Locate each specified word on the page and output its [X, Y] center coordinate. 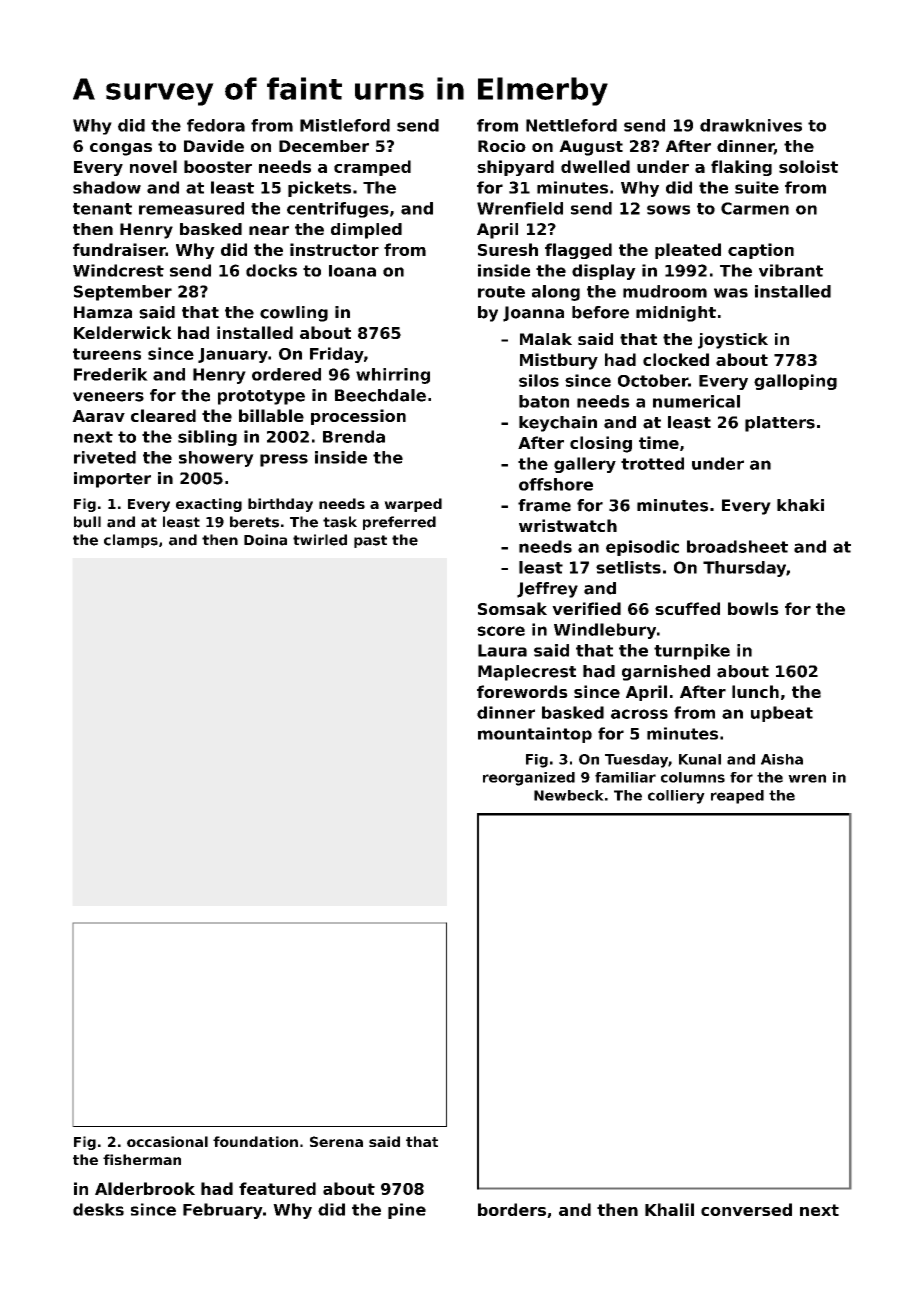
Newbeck [569, 795]
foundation [255, 1141]
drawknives [751, 125]
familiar [625, 777]
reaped [737, 797]
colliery [676, 797]
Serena [336, 1141]
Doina [265, 540]
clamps [131, 541]
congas [121, 149]
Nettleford [571, 125]
